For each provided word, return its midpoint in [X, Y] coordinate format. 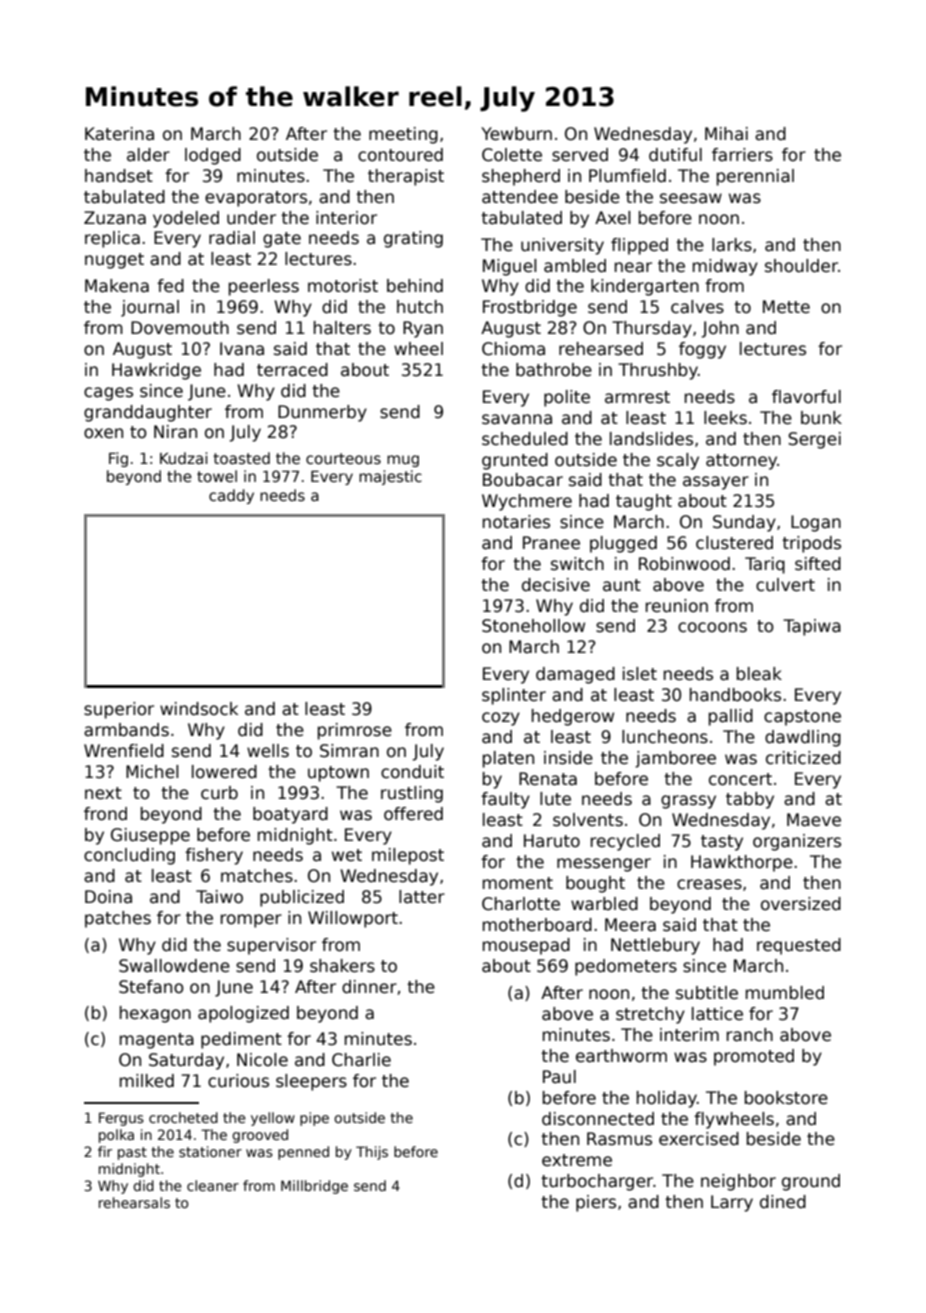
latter [422, 897]
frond [105, 814]
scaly [678, 461]
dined [783, 1201]
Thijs [372, 1153]
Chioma [513, 349]
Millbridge [314, 1187]
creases [709, 884]
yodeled [186, 219]
